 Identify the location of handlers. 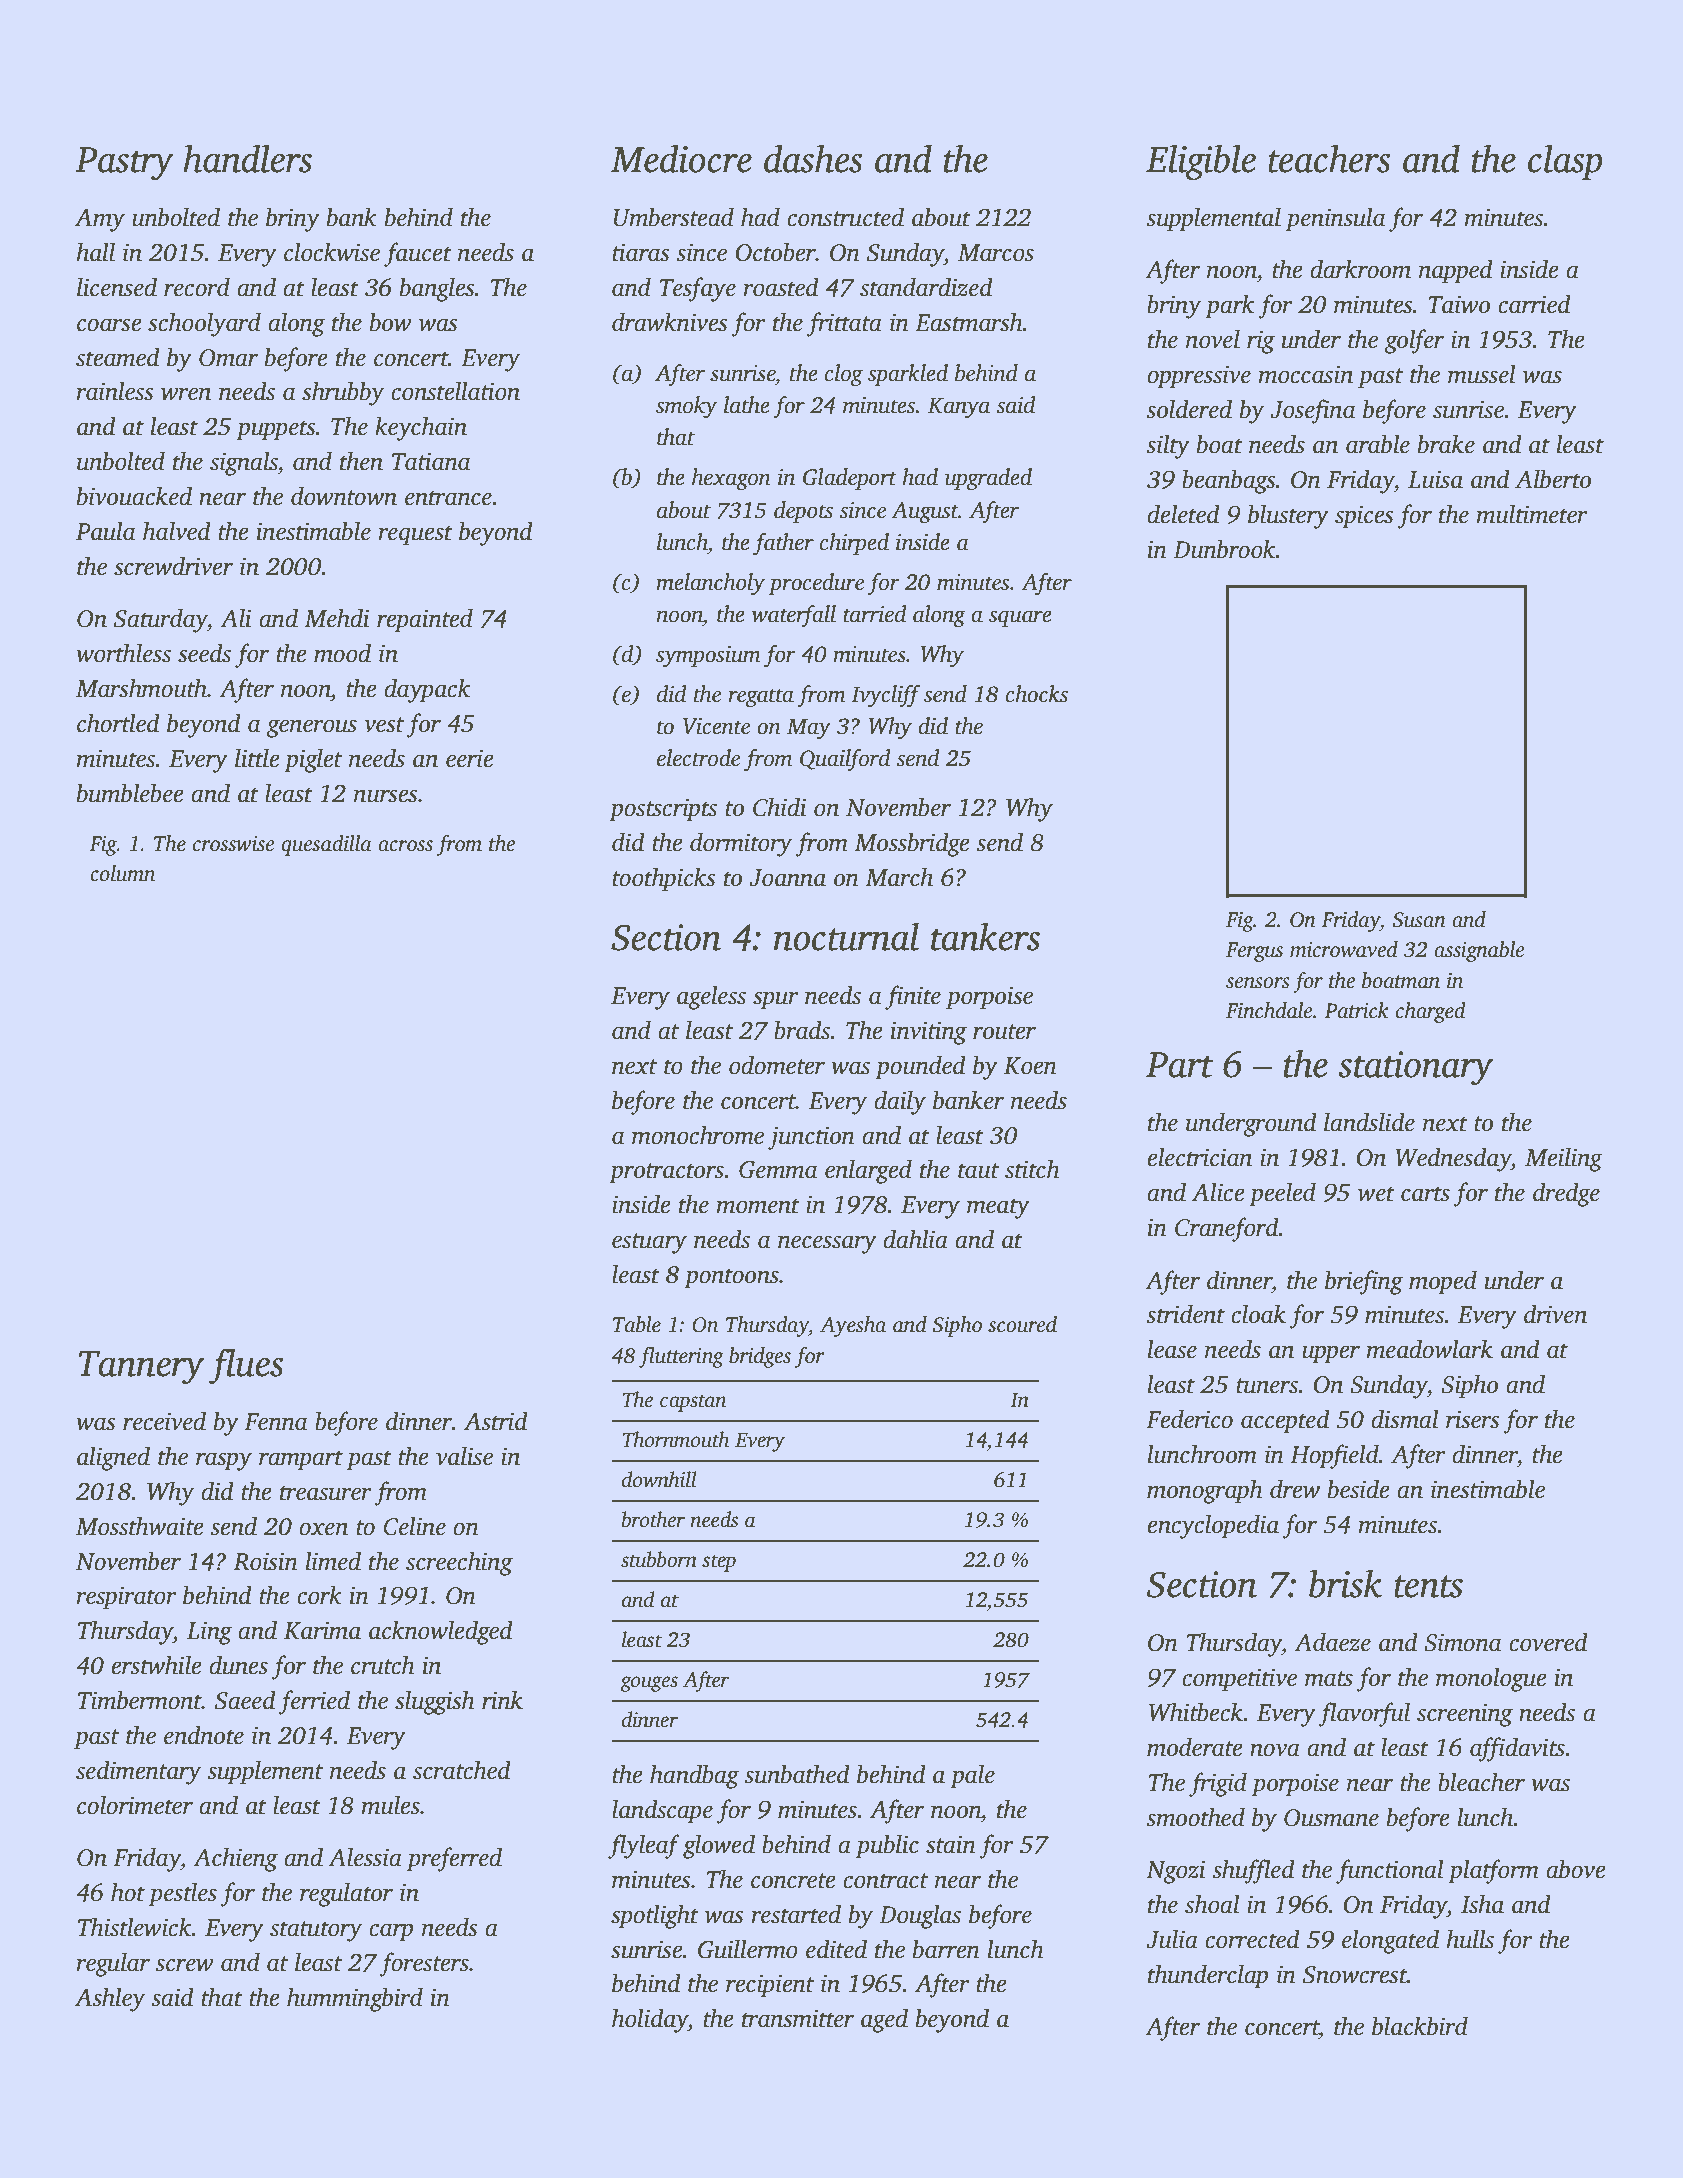
(247, 159).
